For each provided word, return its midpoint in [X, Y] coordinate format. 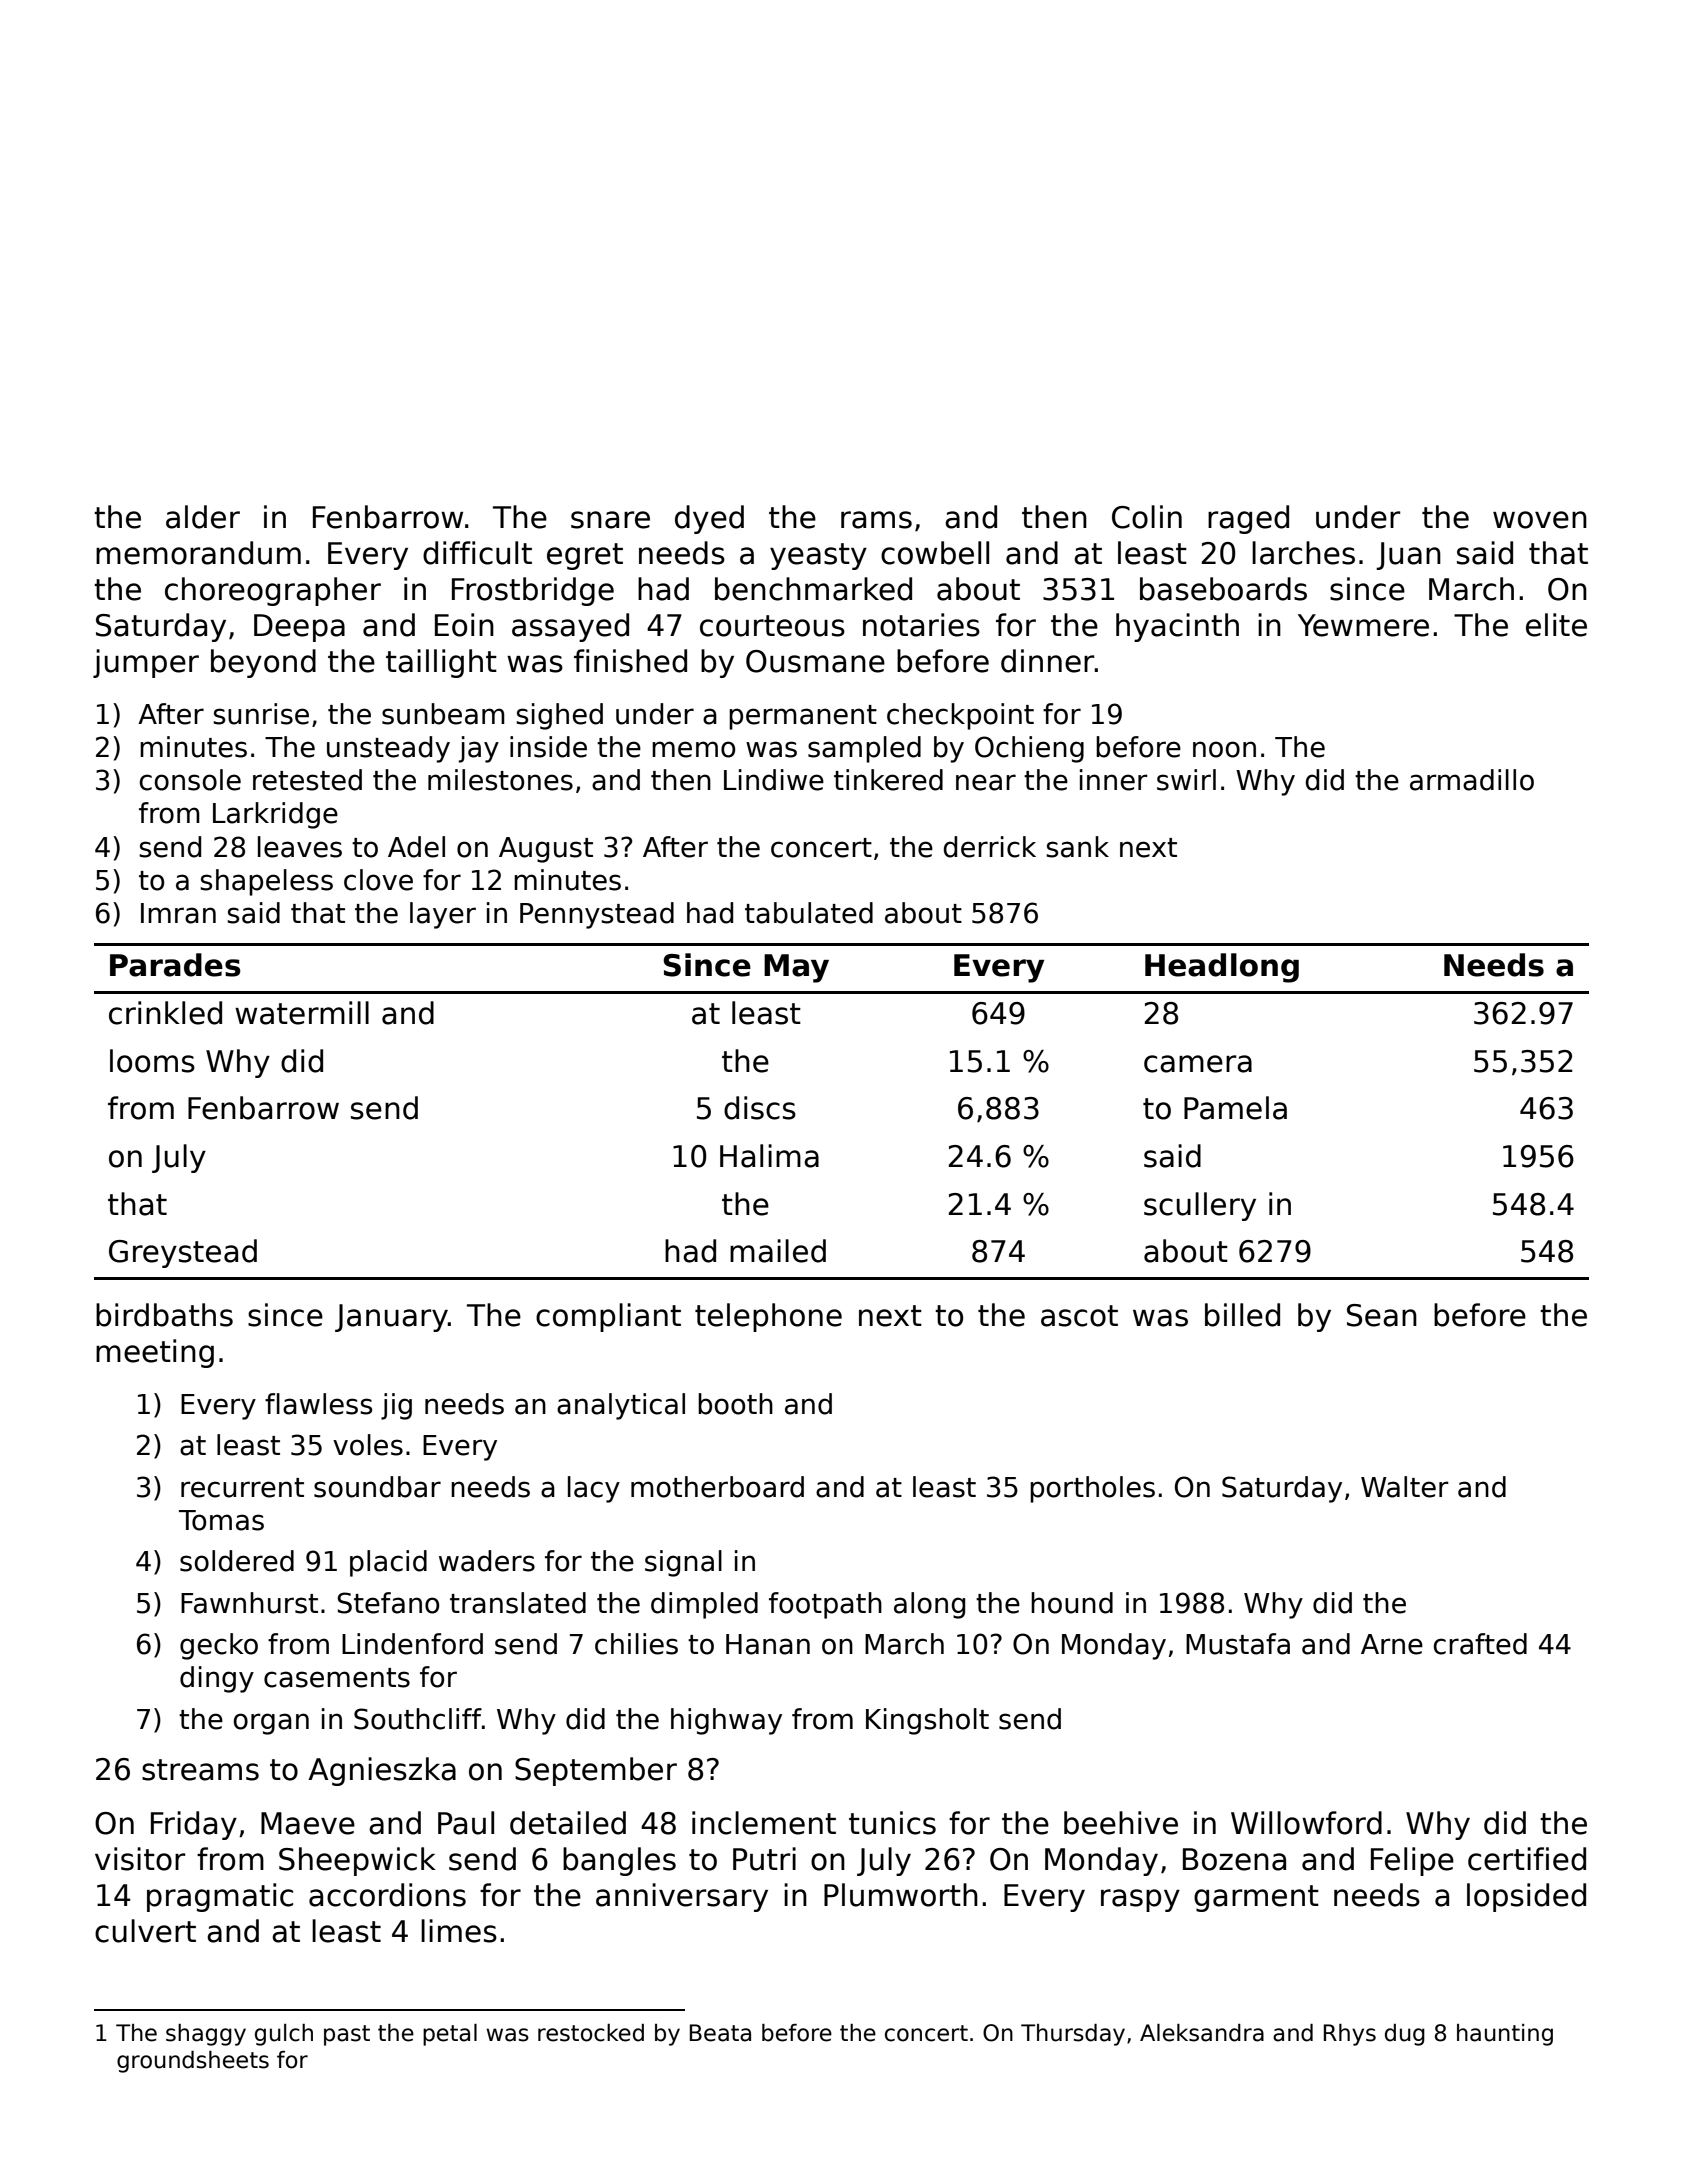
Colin [1147, 517]
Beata [720, 2033]
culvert [145, 1931]
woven [1540, 520]
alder [203, 517]
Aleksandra [1202, 2033]
